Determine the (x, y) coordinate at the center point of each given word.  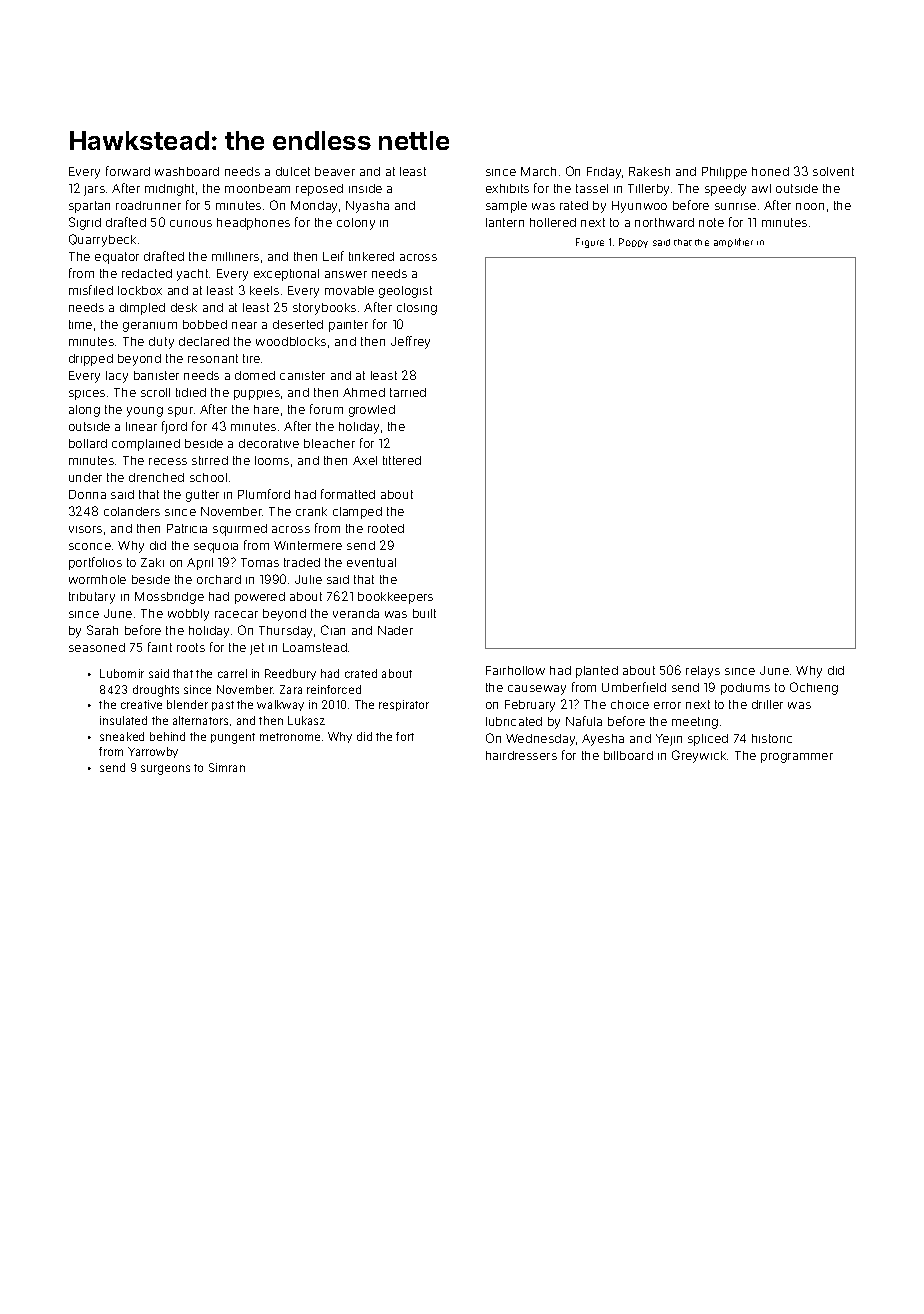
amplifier (733, 242)
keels (264, 290)
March (538, 171)
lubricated (514, 721)
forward (128, 171)
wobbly (188, 615)
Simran (227, 767)
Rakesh (649, 171)
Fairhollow (515, 670)
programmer (797, 758)
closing (417, 309)
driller (767, 704)
